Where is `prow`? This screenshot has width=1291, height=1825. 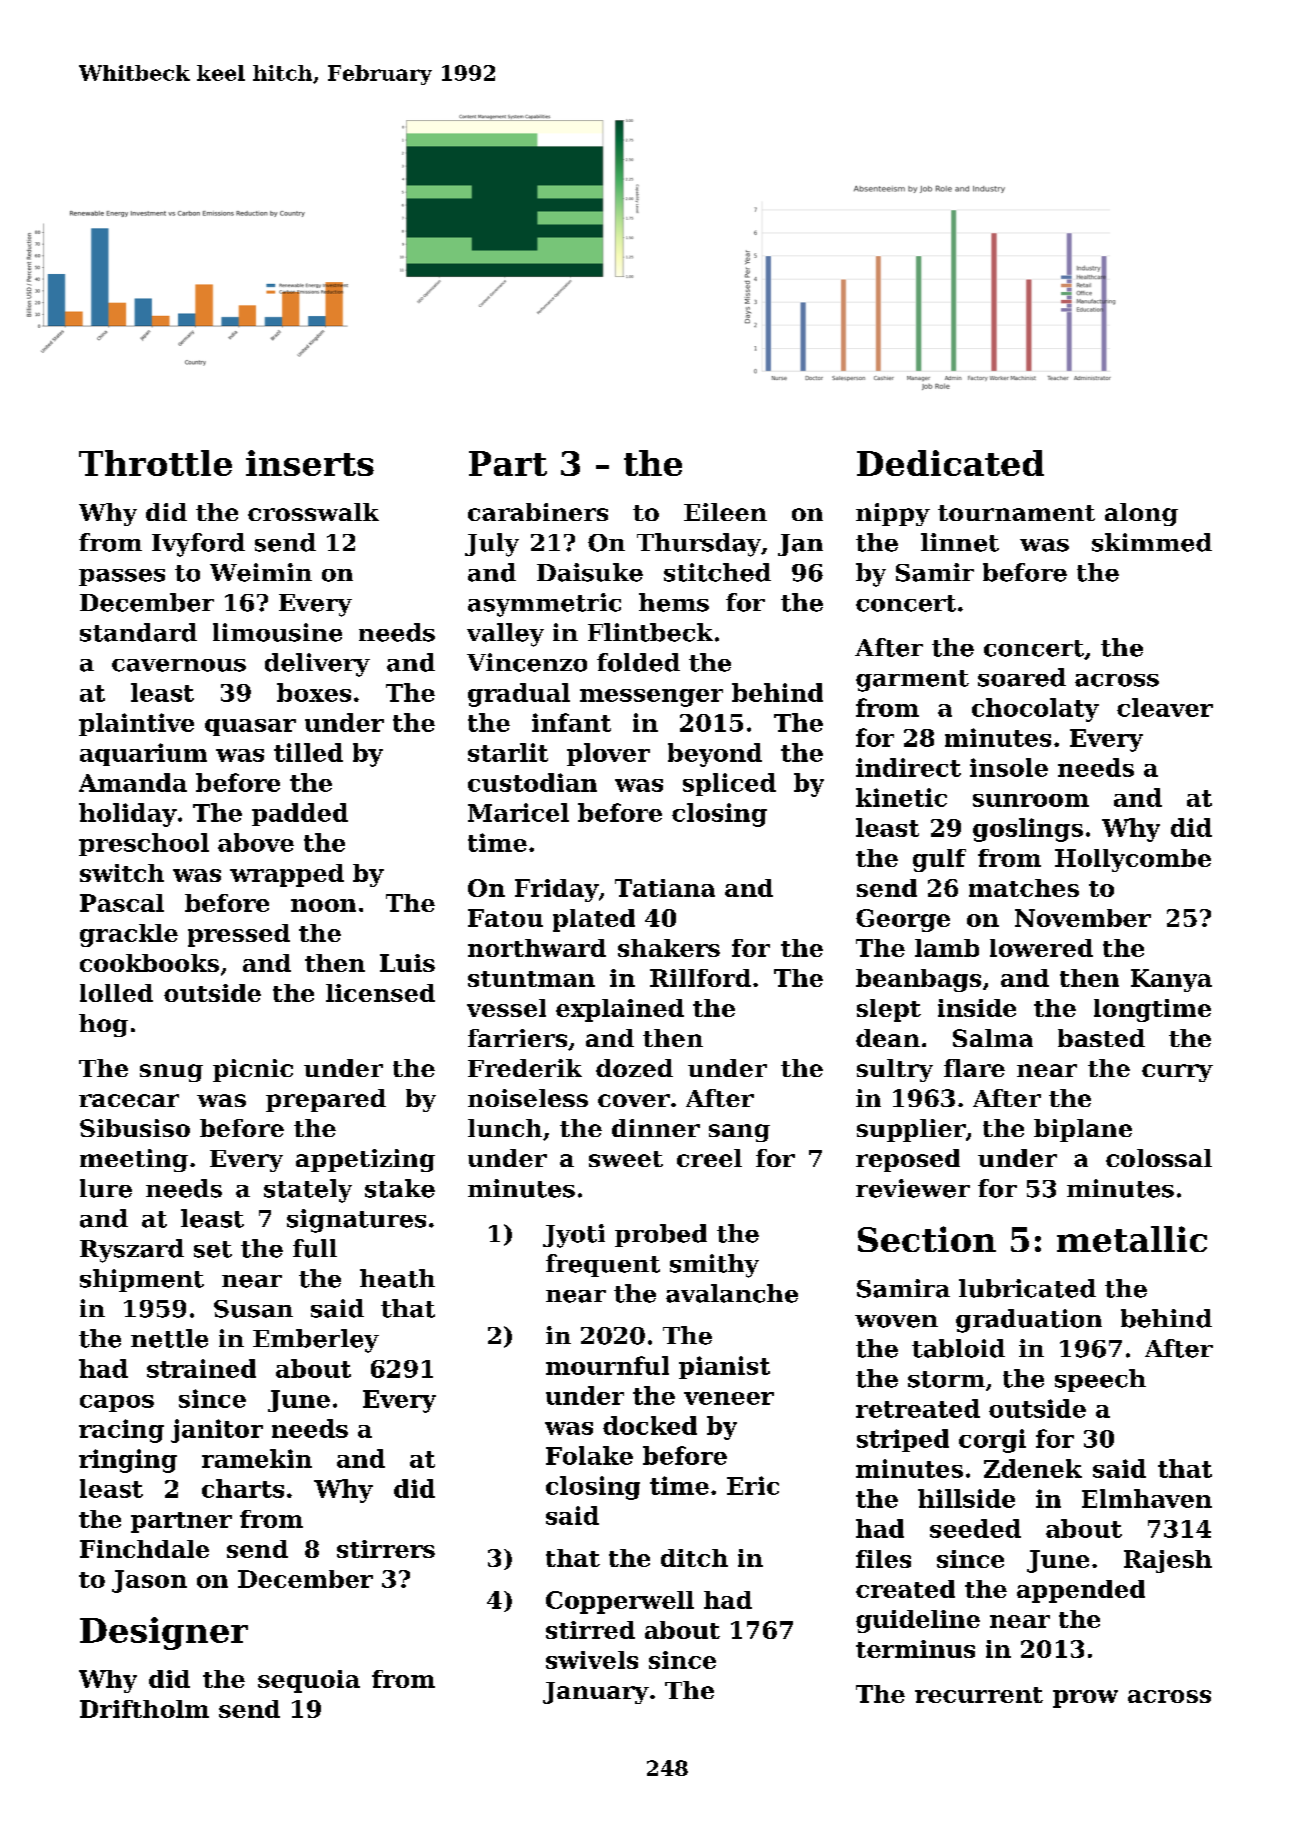 prow is located at coordinates (1085, 1699).
